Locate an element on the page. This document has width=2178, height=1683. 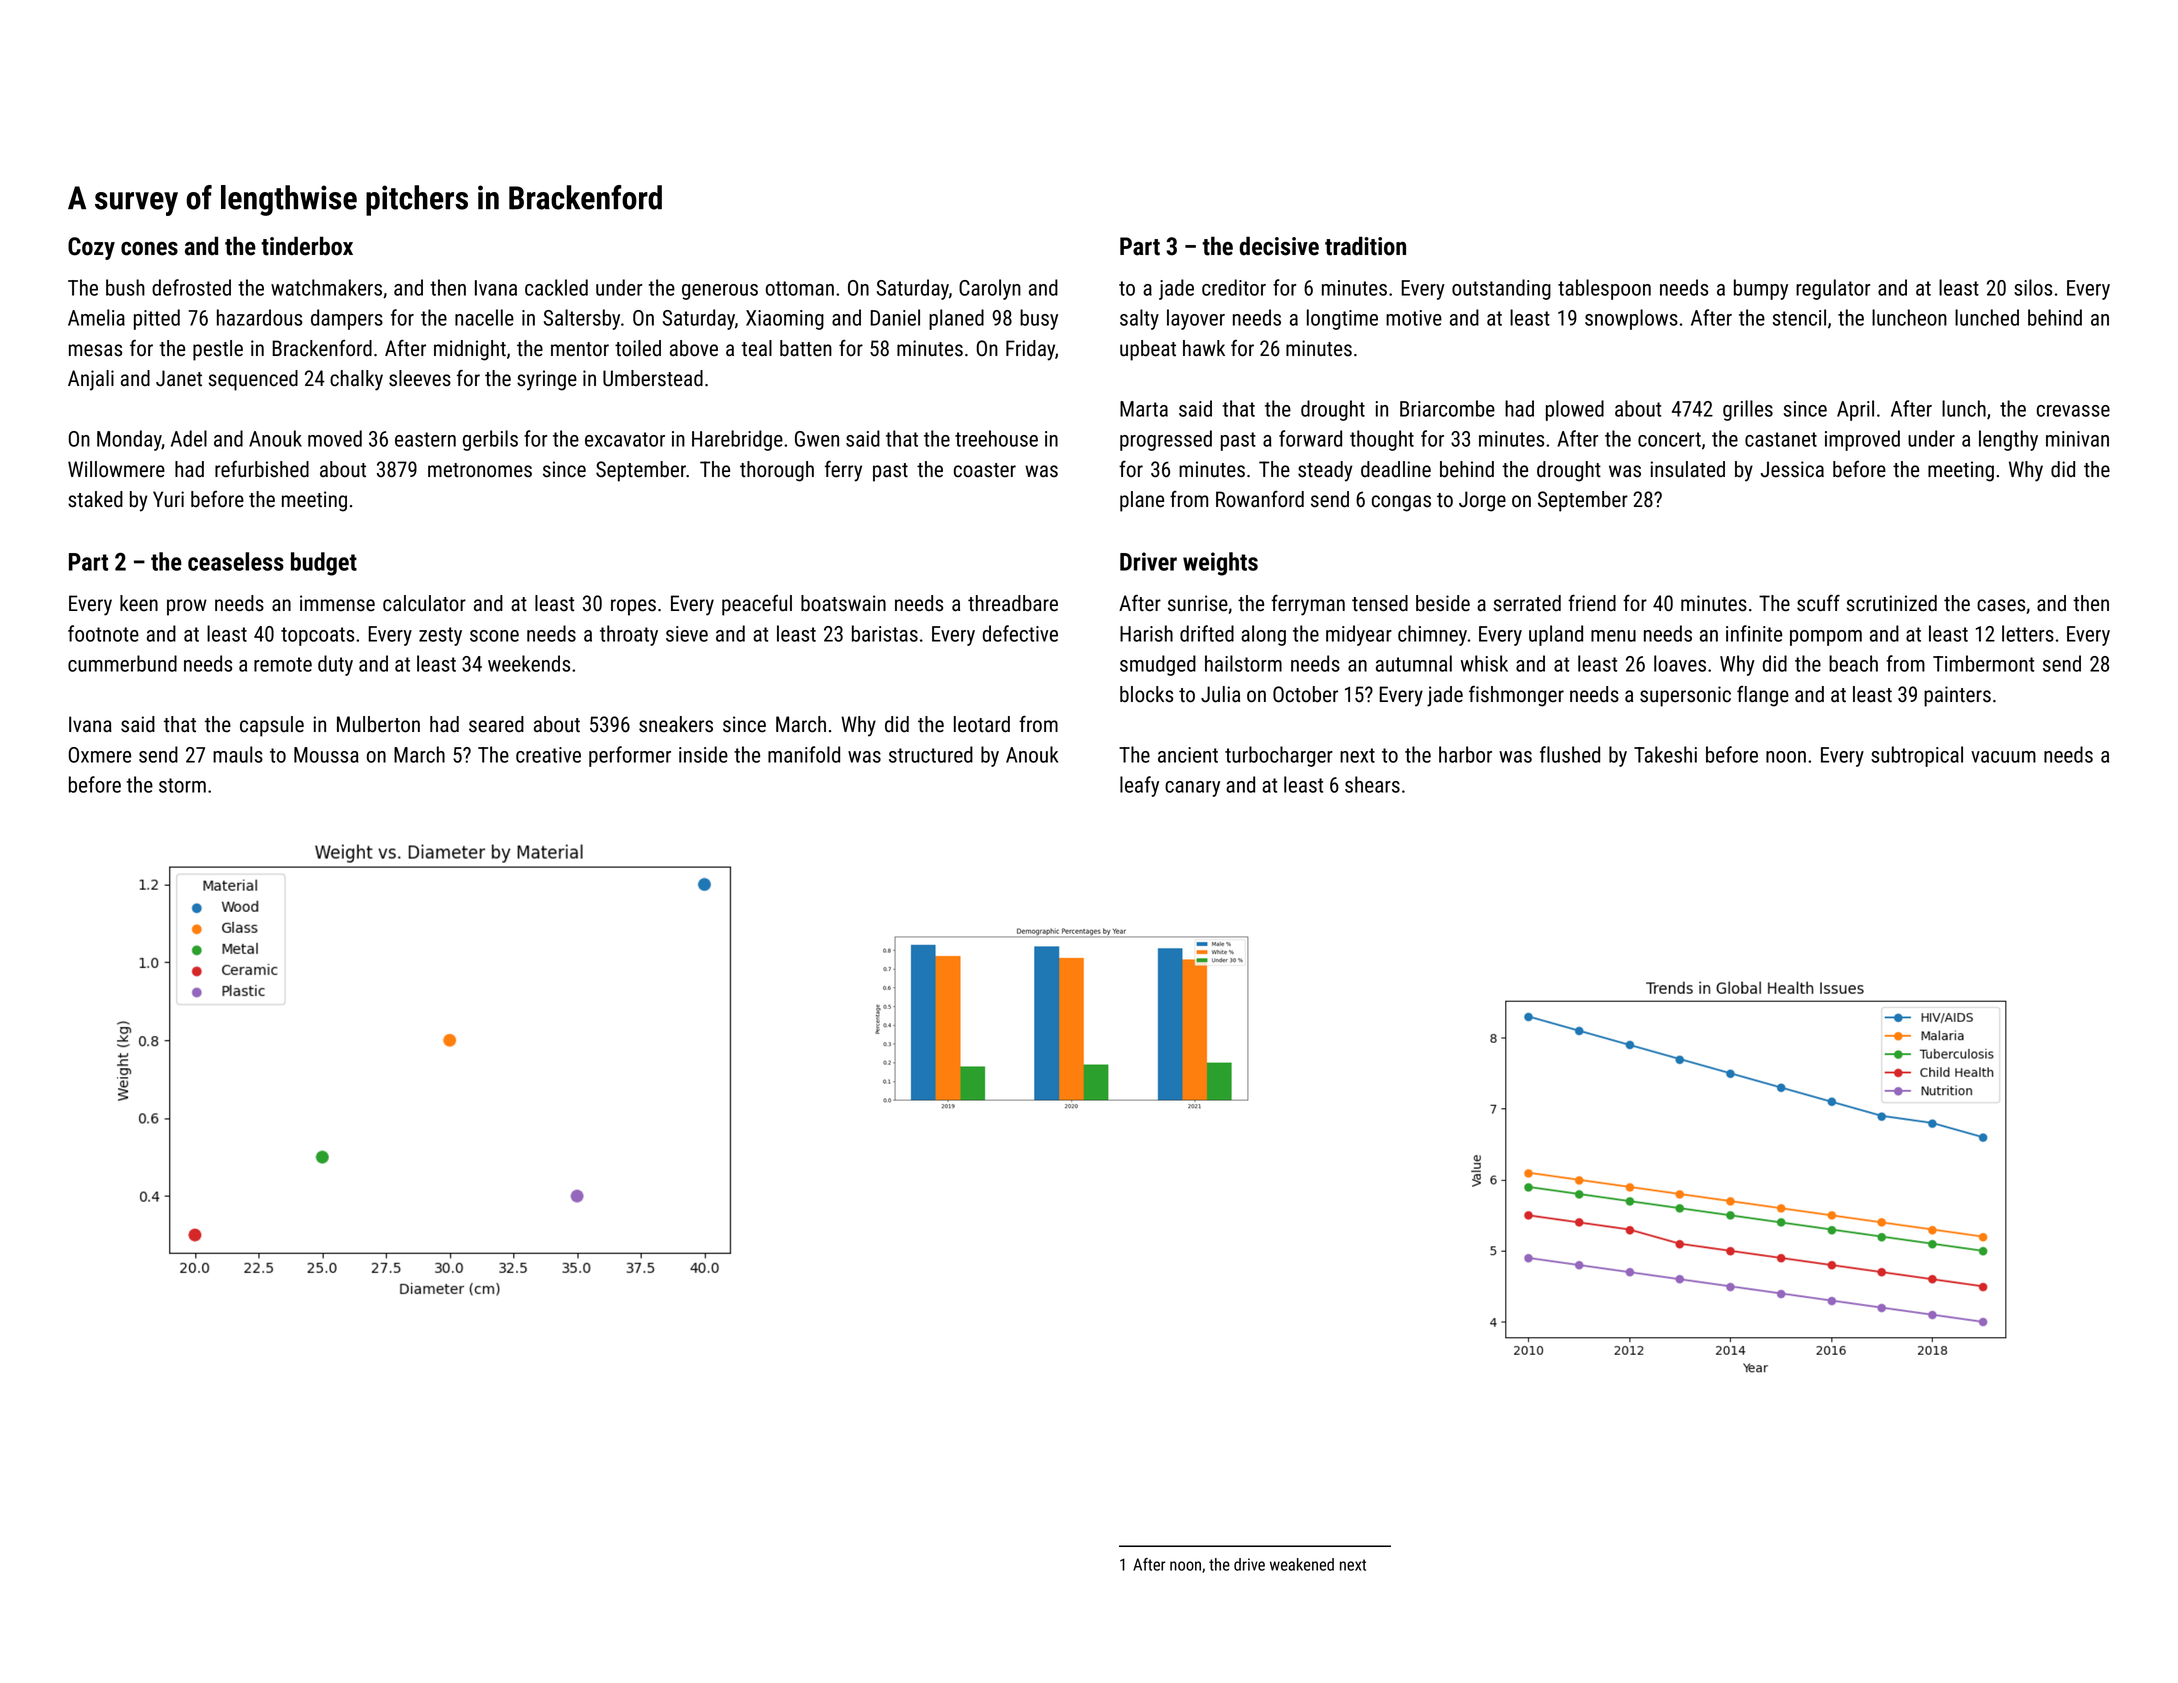
lengthy is located at coordinates (2008, 440).
